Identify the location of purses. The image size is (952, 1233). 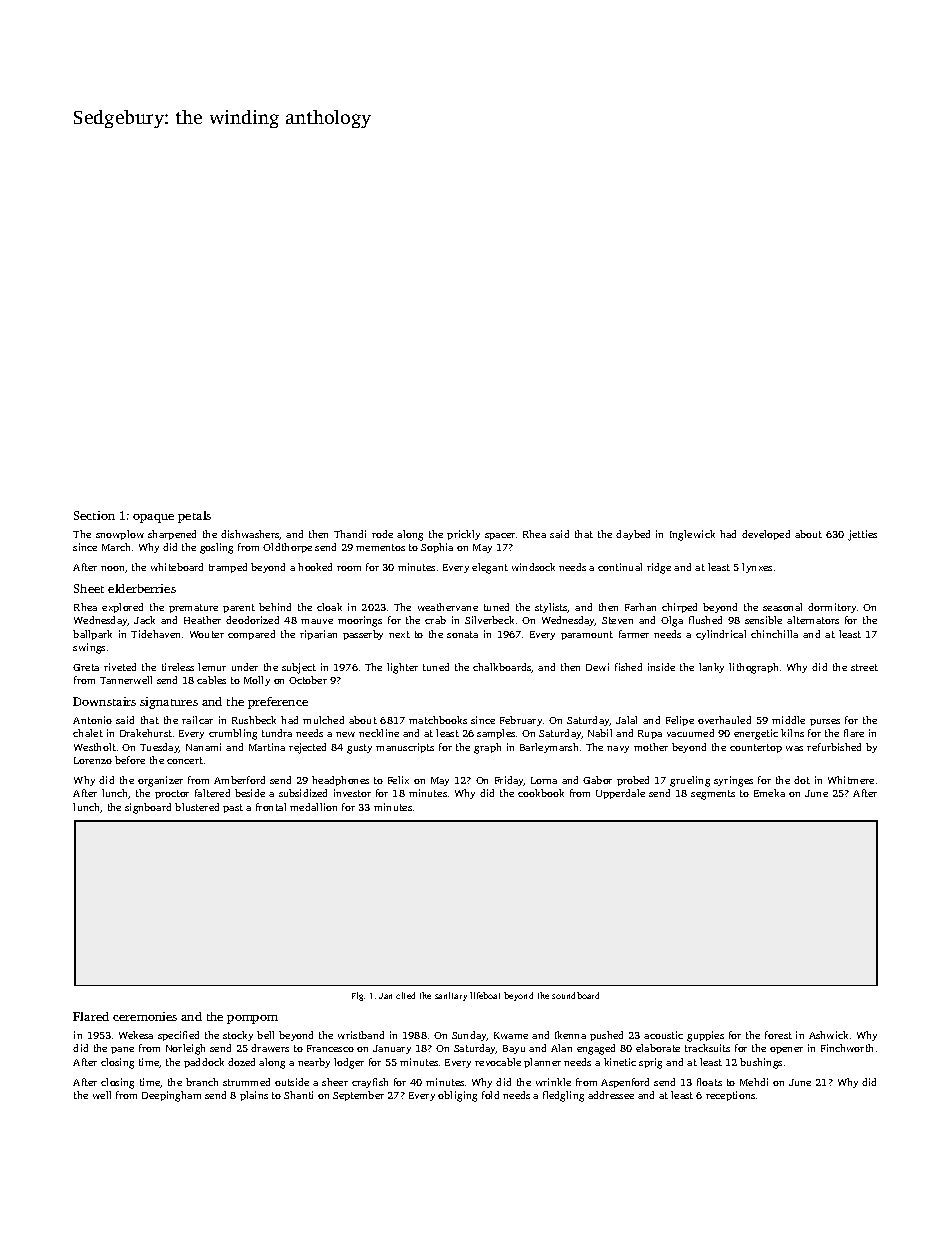
(825, 722).
